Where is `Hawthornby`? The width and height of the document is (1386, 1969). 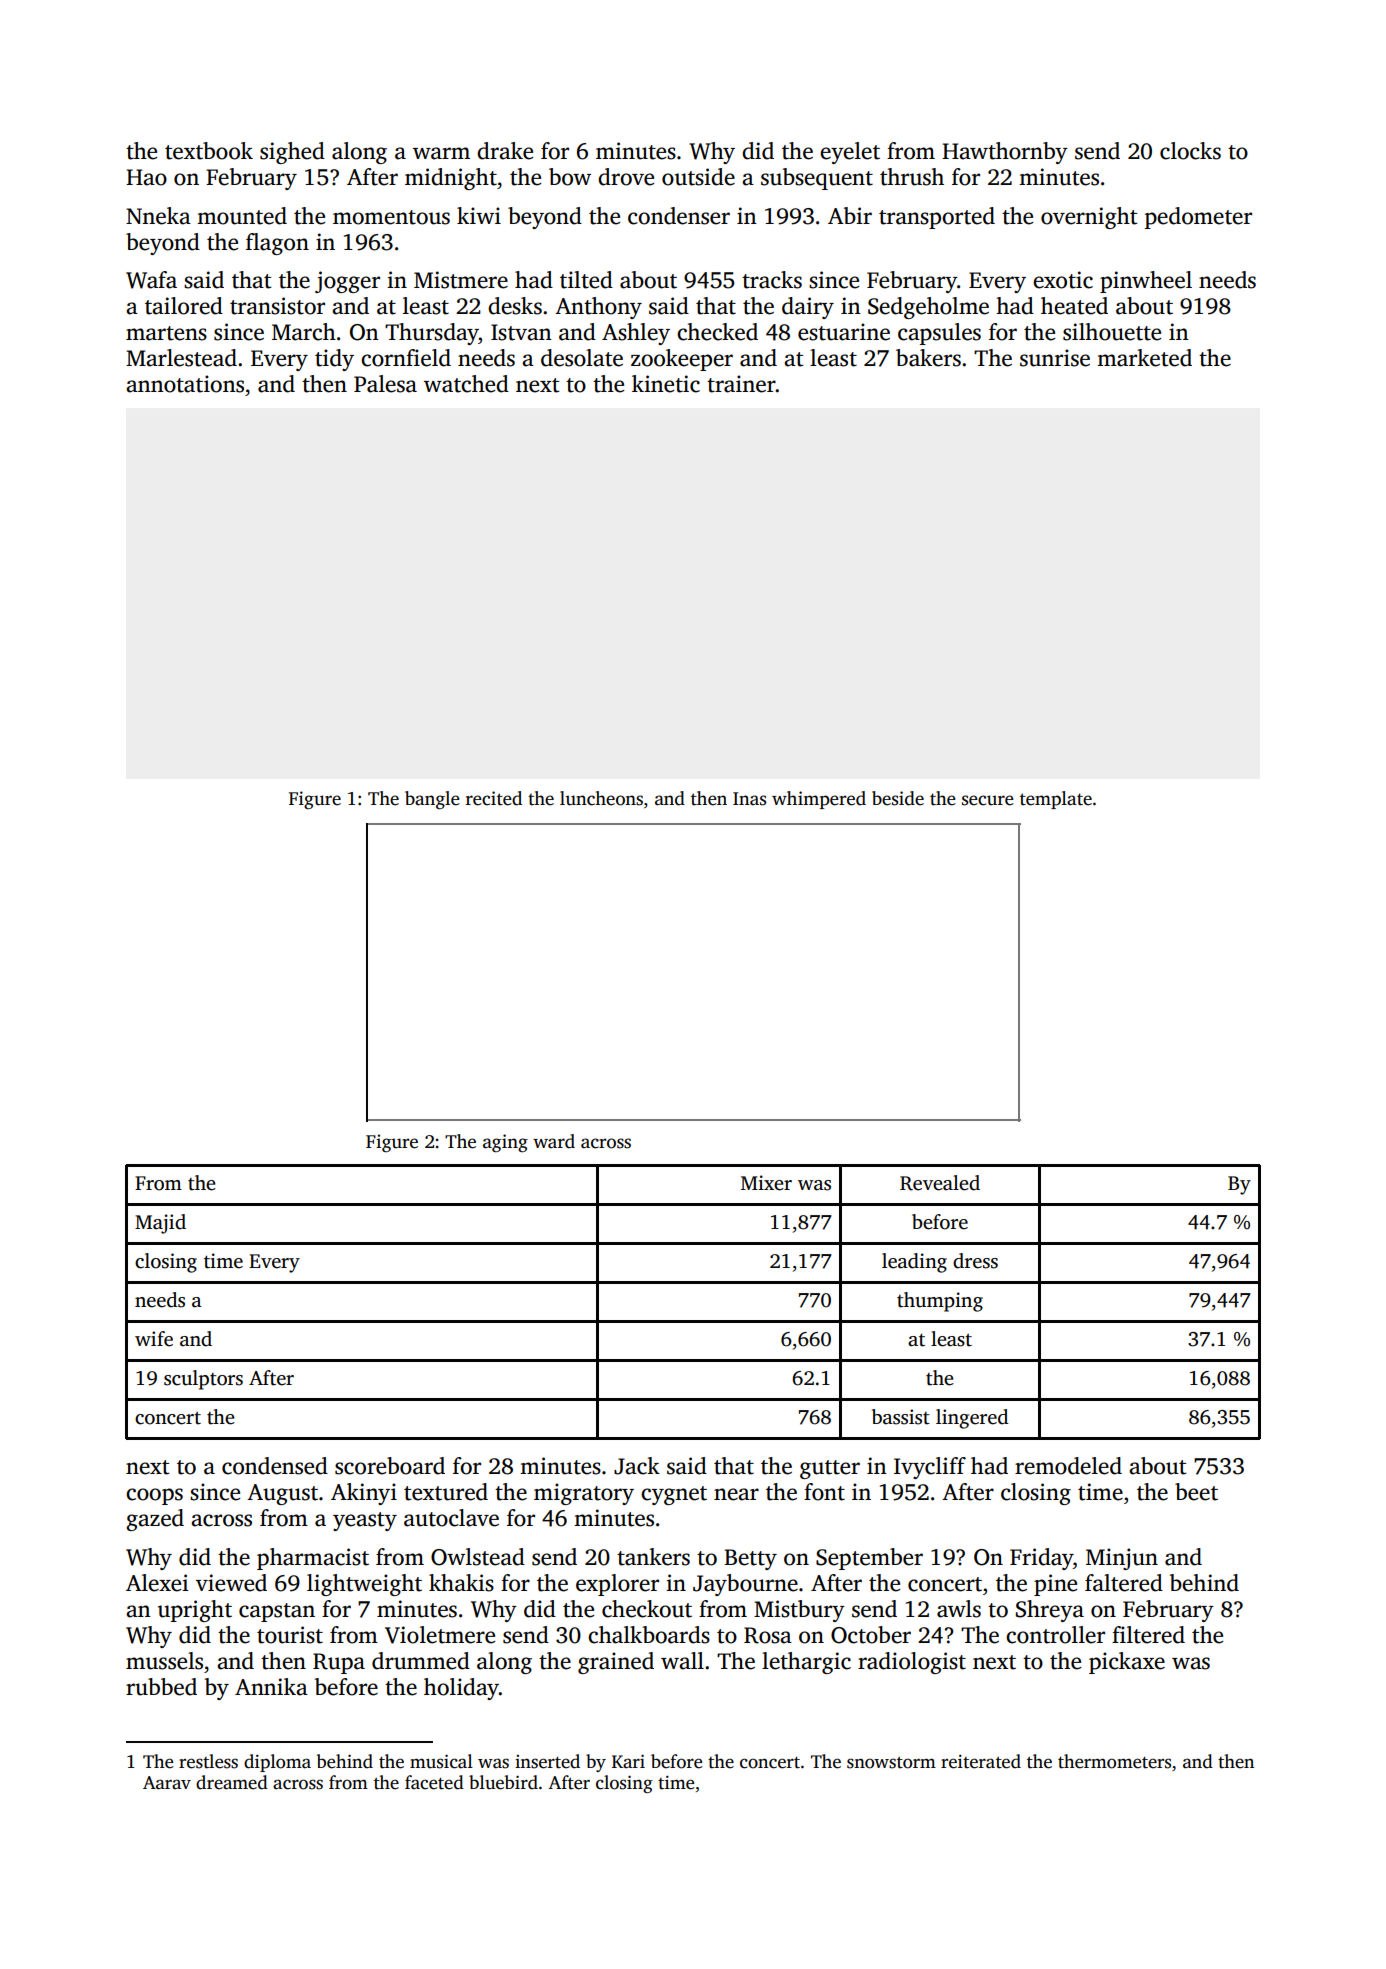
Hawthornby is located at coordinates (1005, 153).
